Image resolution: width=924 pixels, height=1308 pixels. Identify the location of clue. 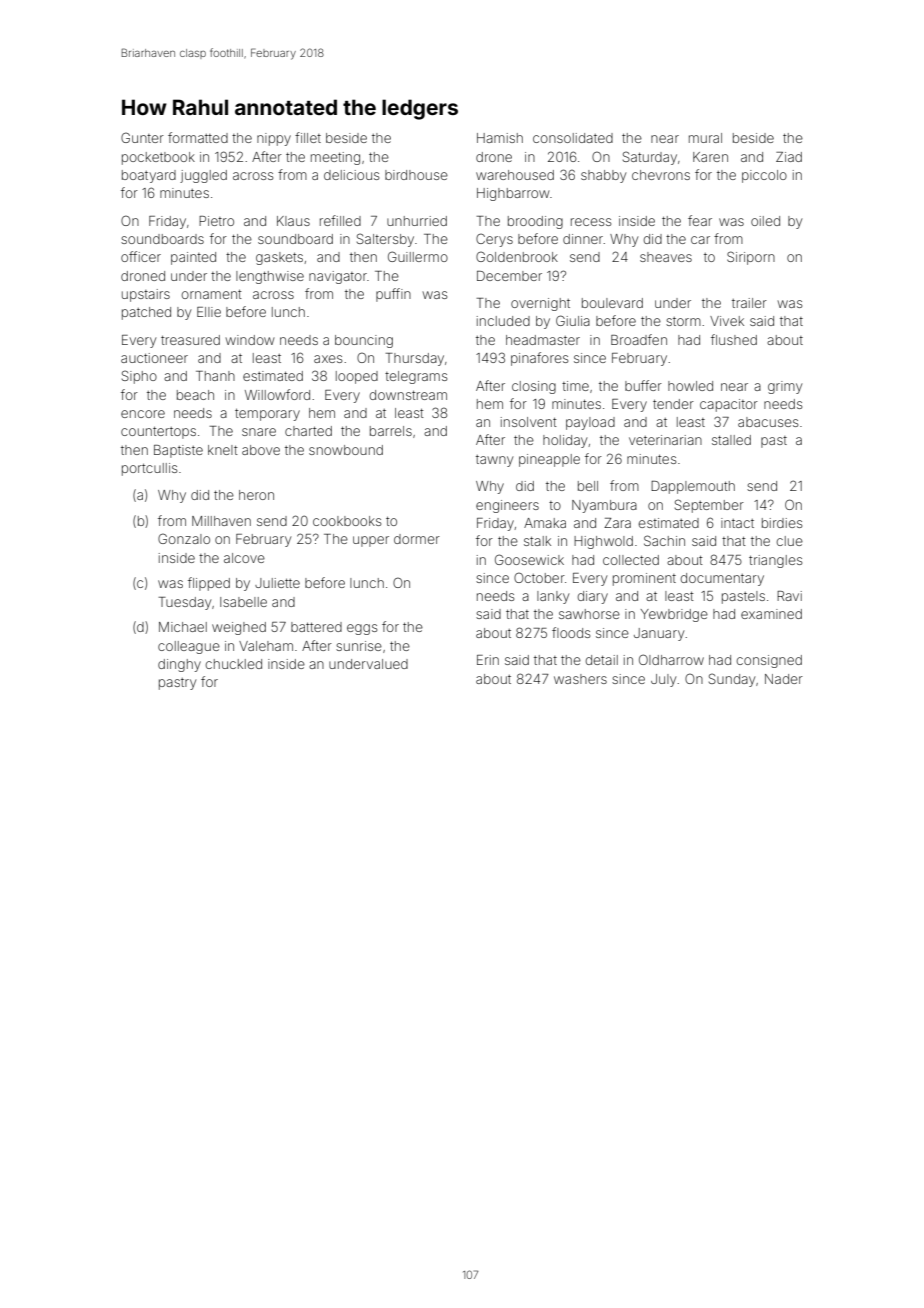
(790, 541).
